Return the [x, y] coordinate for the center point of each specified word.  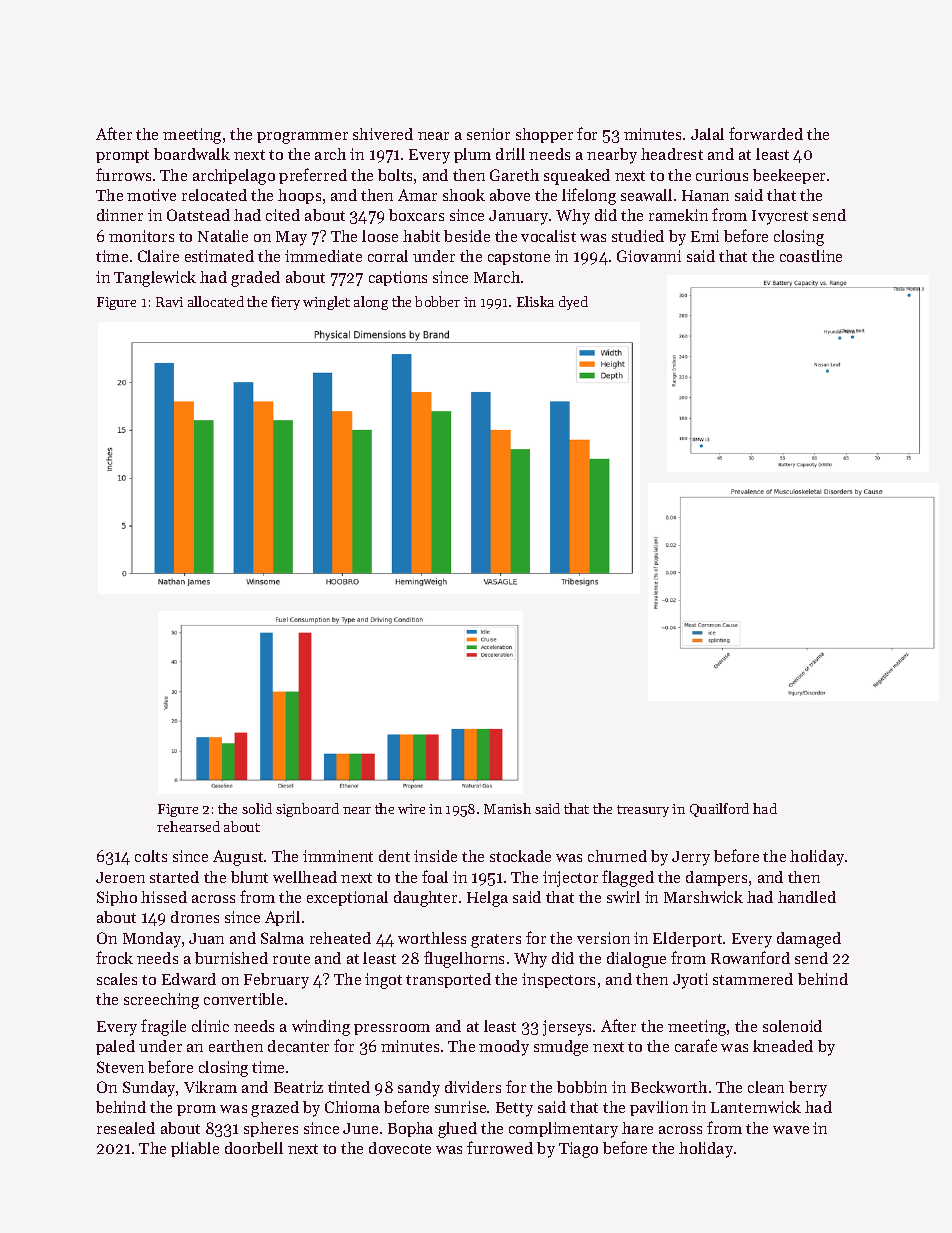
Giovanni [649, 256]
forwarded [766, 133]
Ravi [169, 302]
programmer [302, 138]
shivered [383, 134]
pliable [195, 1149]
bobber [437, 301]
